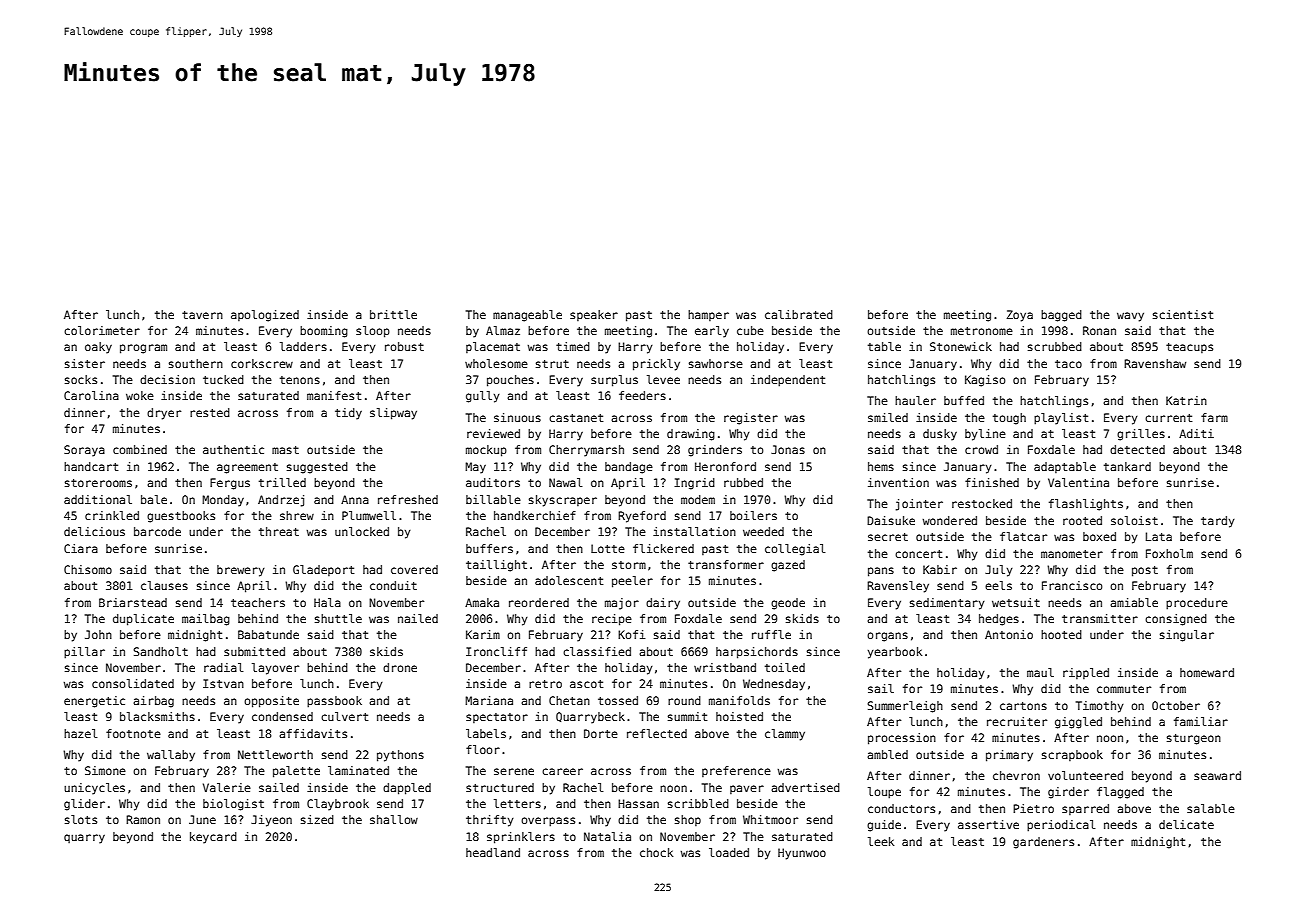  Describe the element at coordinates (753, 515) in the screenshot. I see `boilers` at that location.
